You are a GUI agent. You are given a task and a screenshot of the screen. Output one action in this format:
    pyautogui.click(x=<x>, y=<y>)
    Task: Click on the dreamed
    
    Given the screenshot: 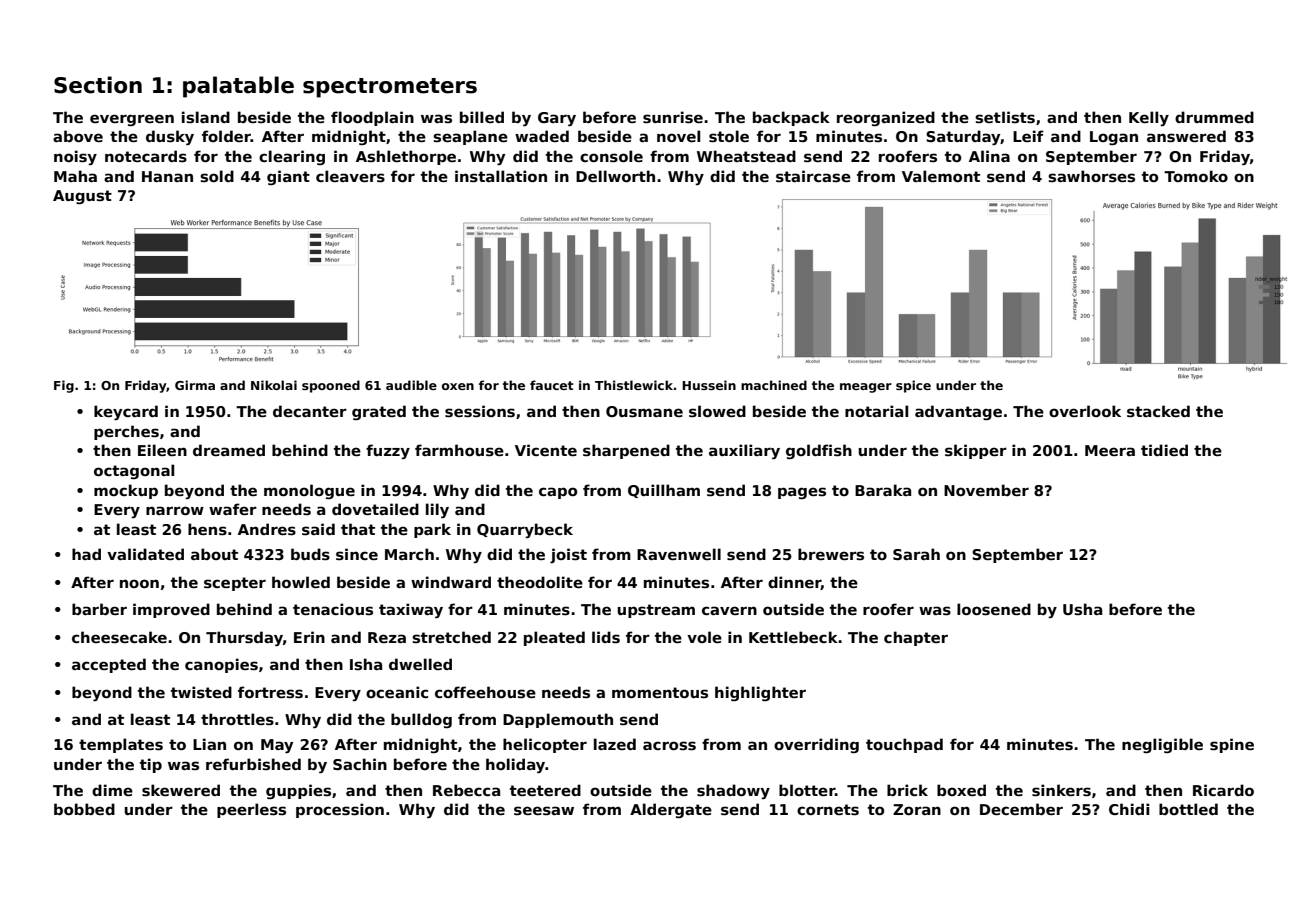 What is the action you would take?
    pyautogui.click(x=229, y=450)
